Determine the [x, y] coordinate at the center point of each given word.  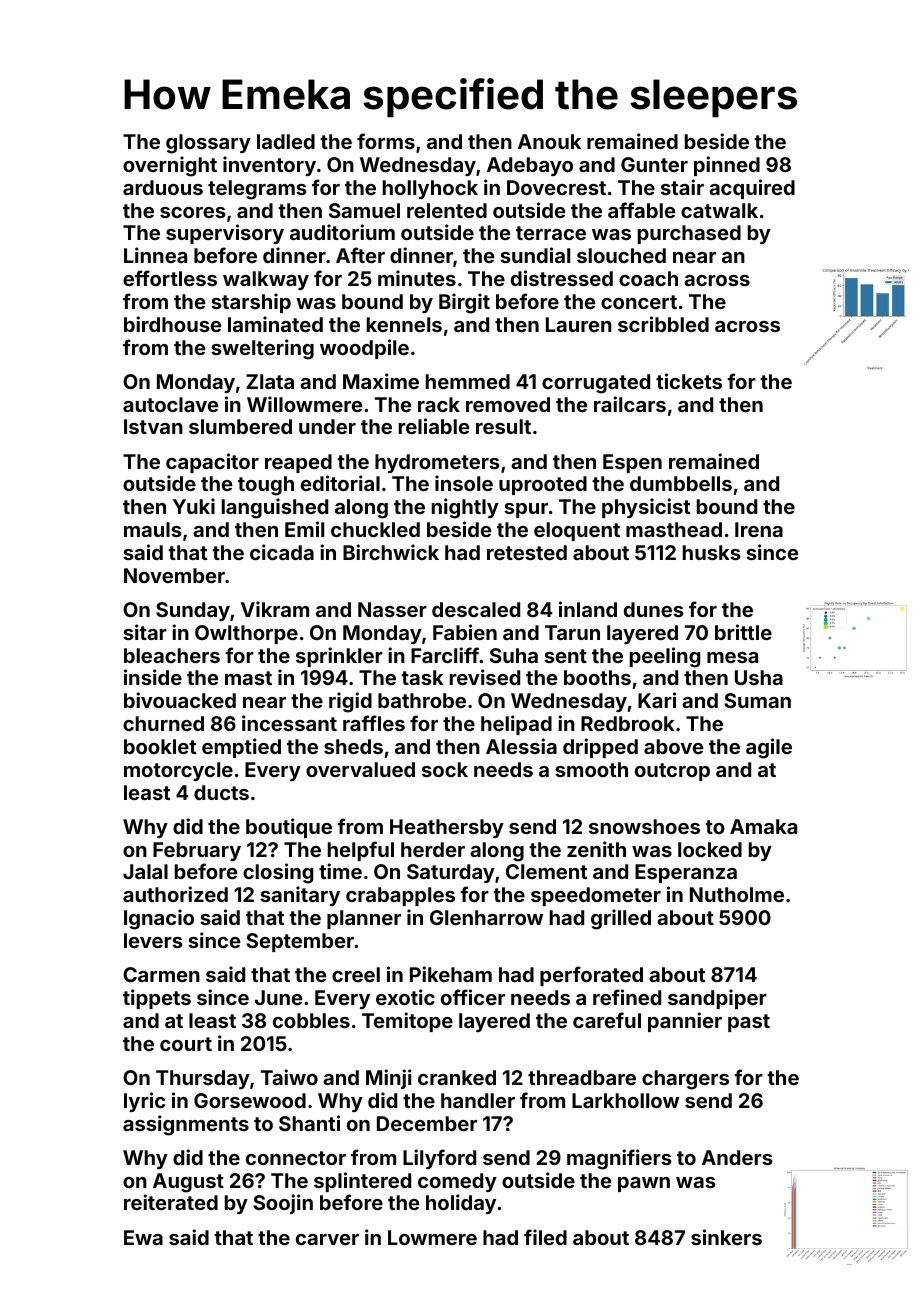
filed [545, 1237]
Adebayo [530, 166]
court [186, 1044]
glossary [208, 144]
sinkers [726, 1237]
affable [641, 210]
